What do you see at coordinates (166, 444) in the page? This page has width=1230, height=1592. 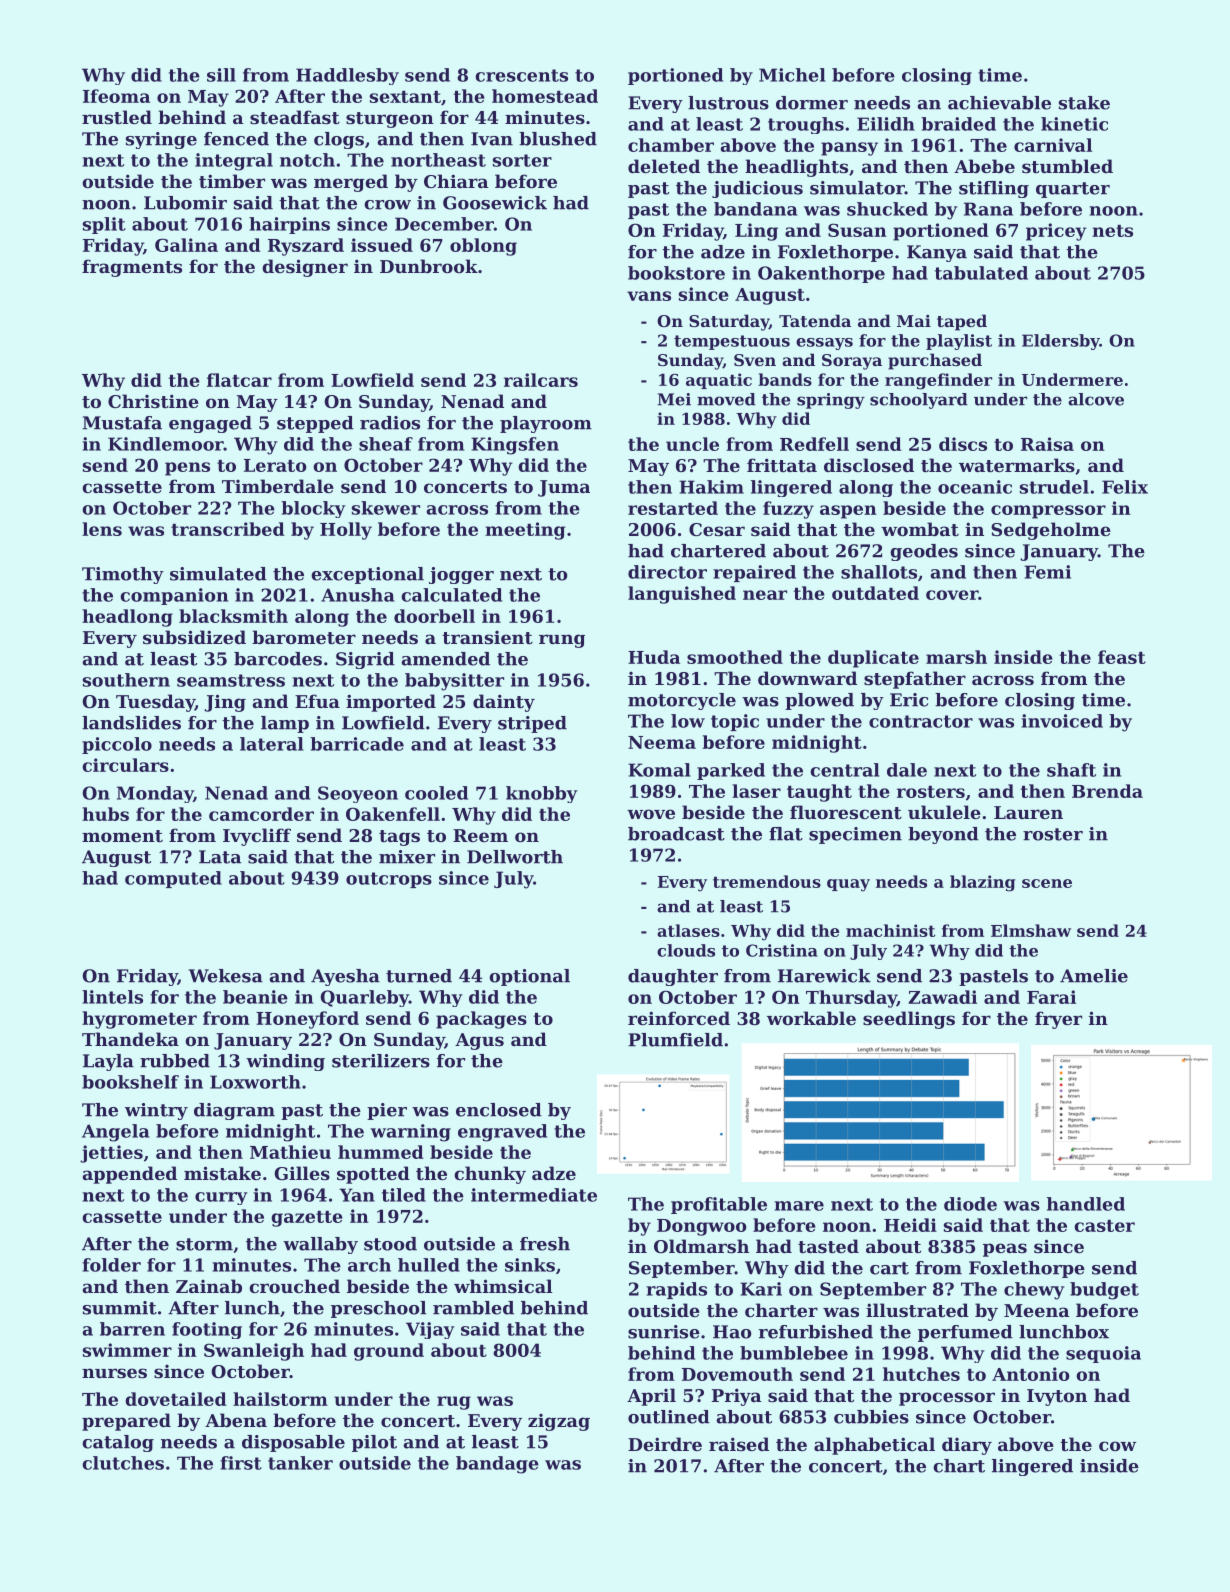 I see `Kindlemoor` at bounding box center [166, 444].
